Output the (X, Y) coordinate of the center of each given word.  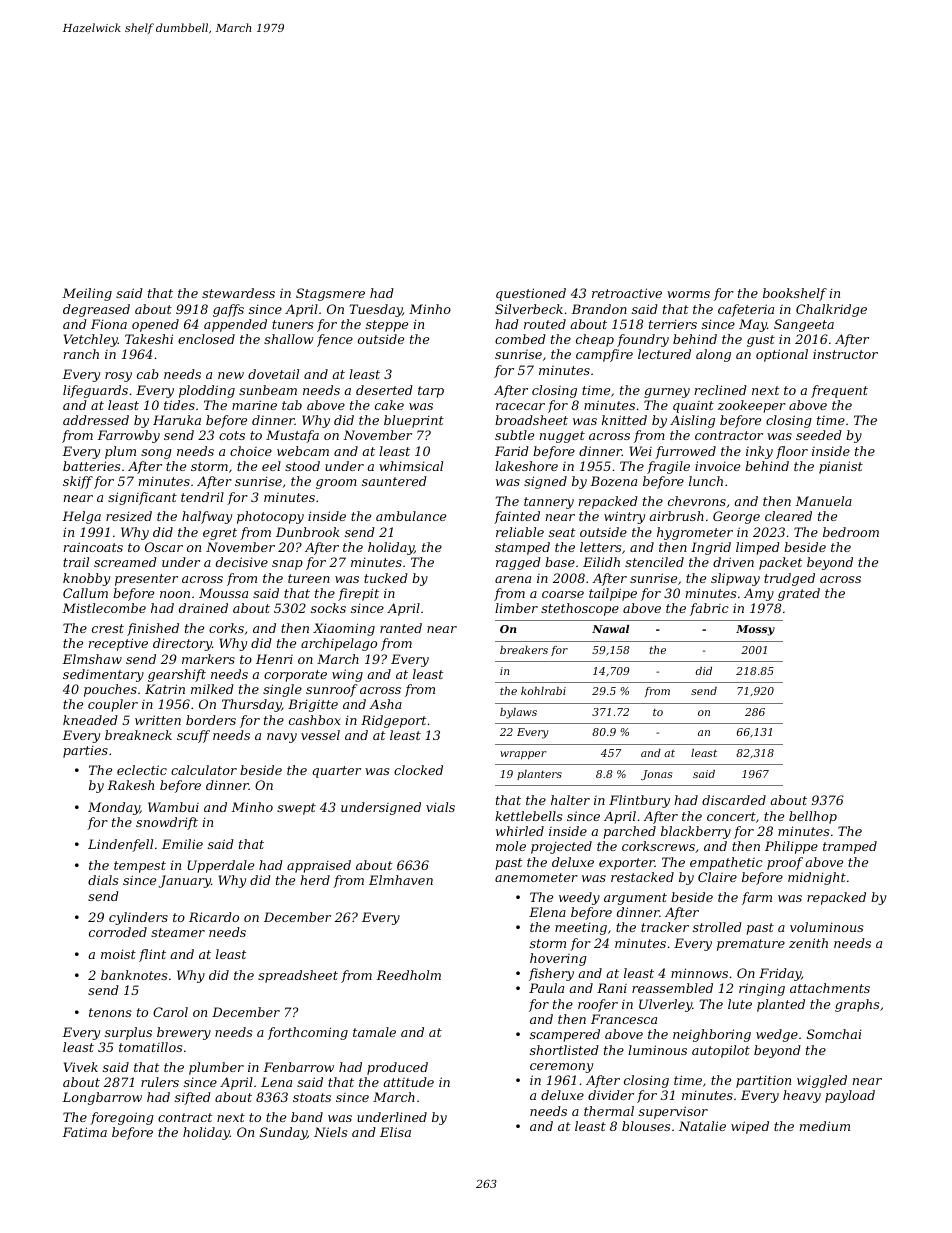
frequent (839, 391)
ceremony (561, 1068)
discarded (734, 800)
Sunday (283, 1133)
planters (539, 775)
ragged (518, 563)
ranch (81, 354)
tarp (431, 392)
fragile (668, 467)
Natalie (702, 1126)
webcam (303, 451)
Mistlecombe (104, 608)
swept (296, 809)
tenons (110, 1012)
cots (232, 435)
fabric (709, 609)
